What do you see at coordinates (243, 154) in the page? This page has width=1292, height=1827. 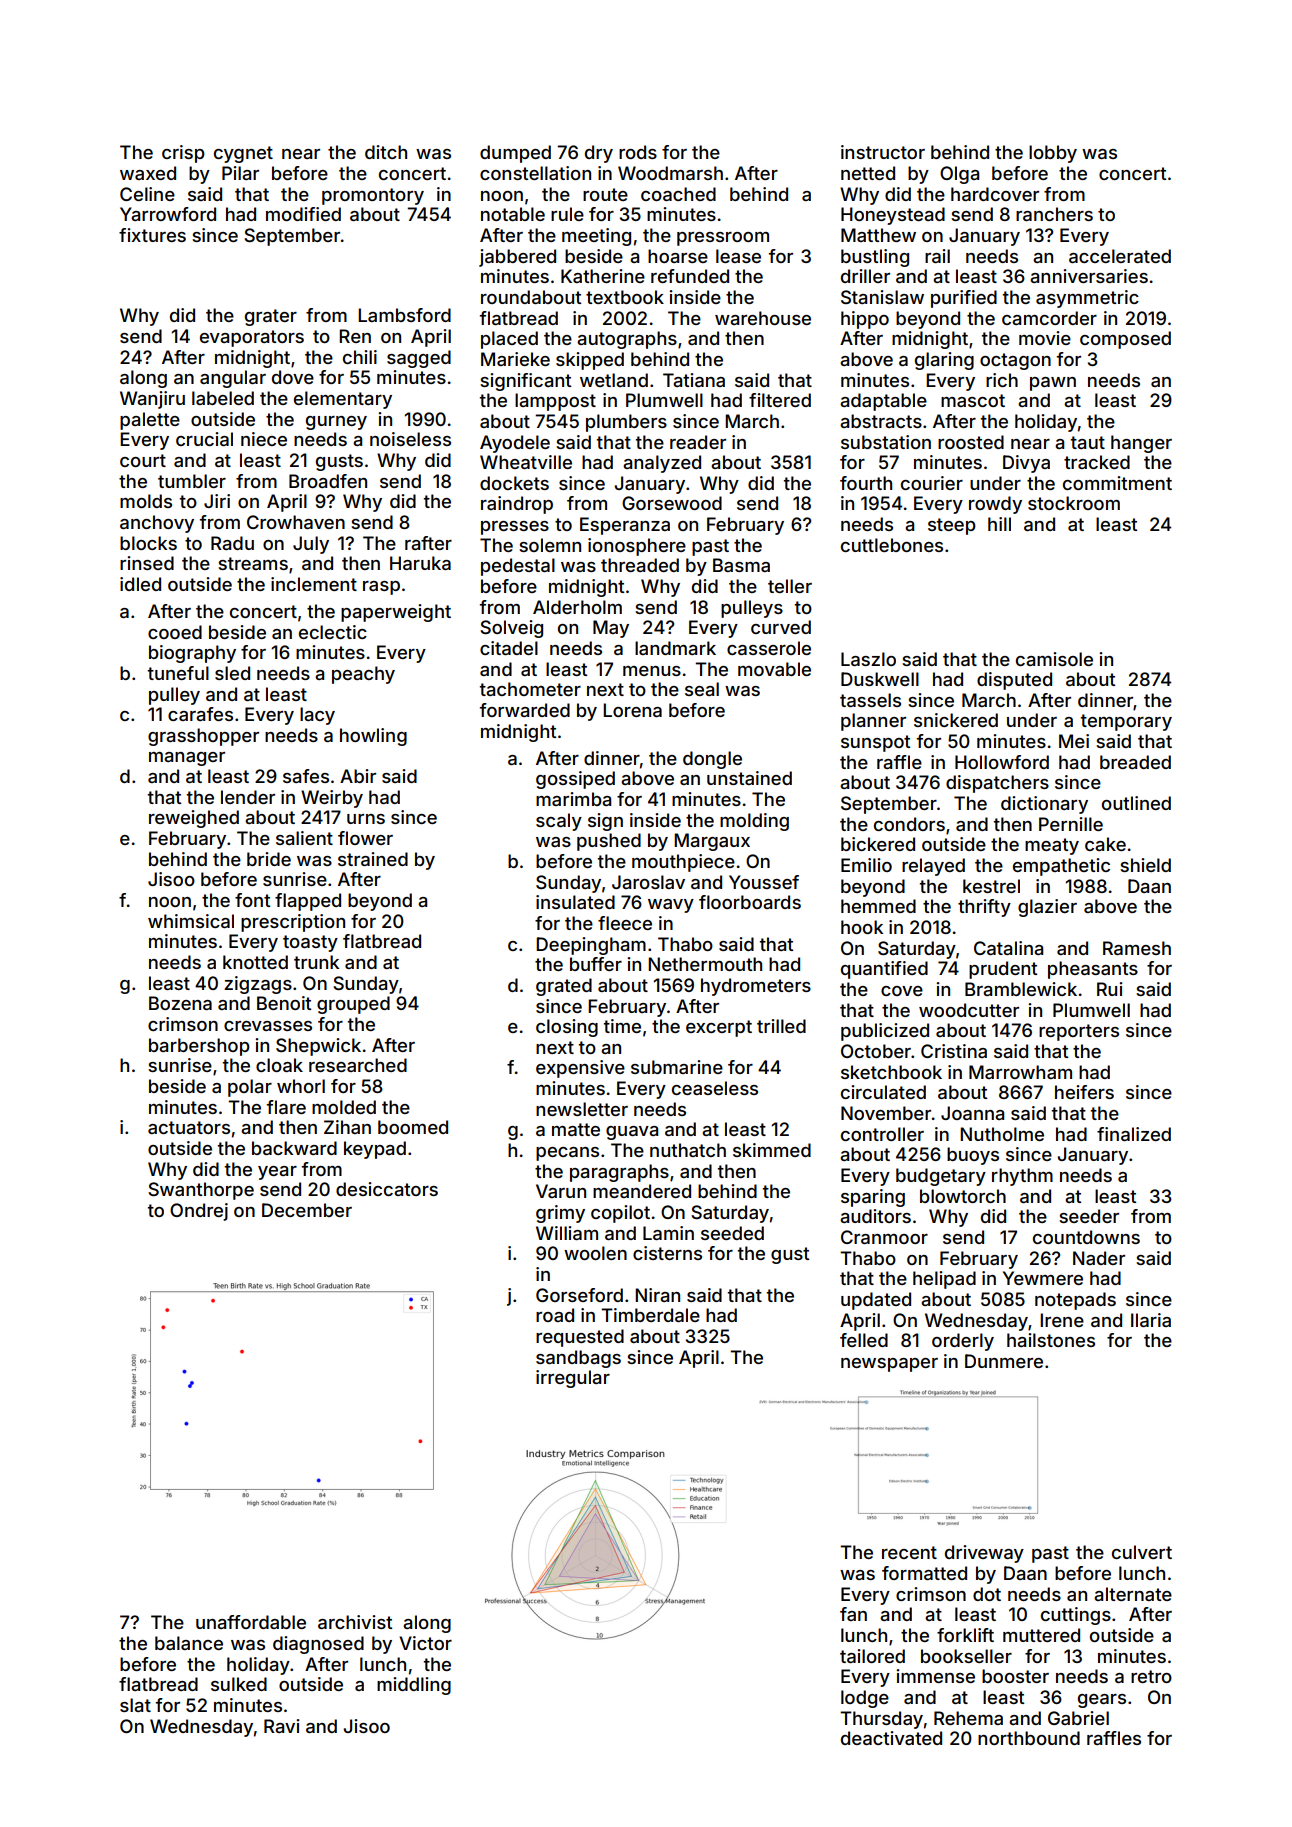 I see `cygnet` at bounding box center [243, 154].
